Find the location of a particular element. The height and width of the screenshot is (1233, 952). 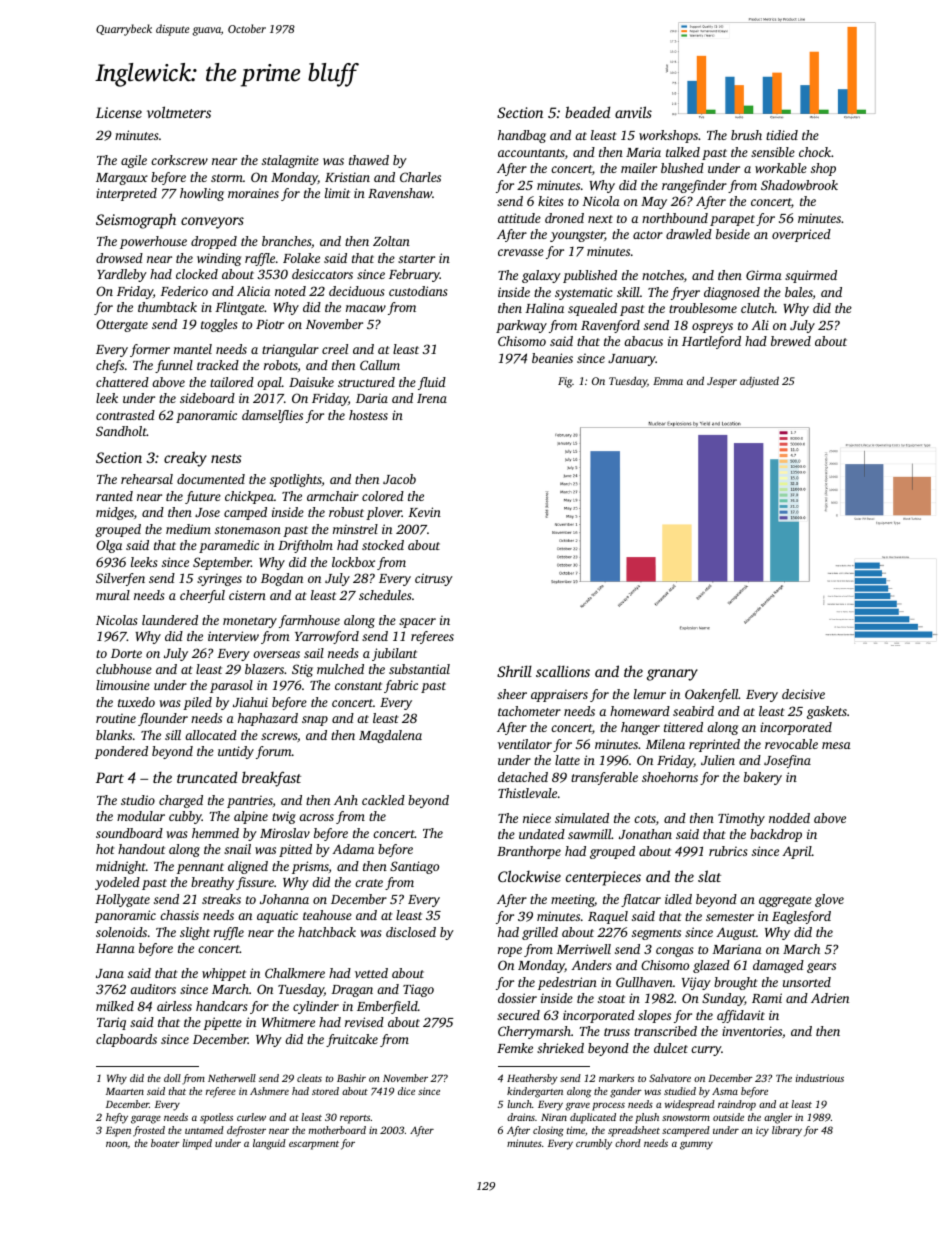

doll is located at coordinates (172, 1078).
